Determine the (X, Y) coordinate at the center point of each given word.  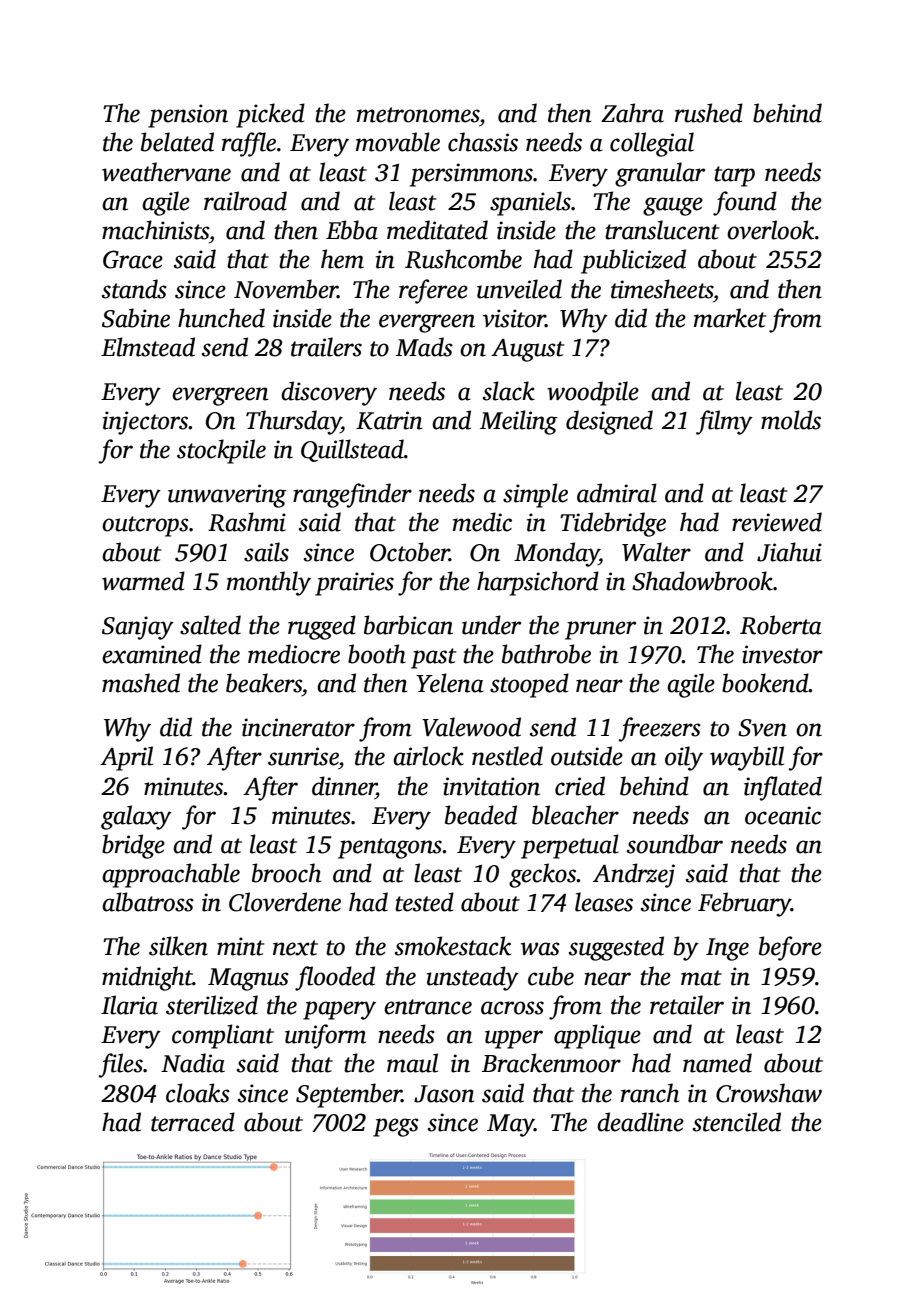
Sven (762, 728)
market (730, 318)
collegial (652, 144)
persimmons (471, 175)
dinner (344, 786)
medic (482, 522)
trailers (326, 347)
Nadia (193, 1063)
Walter (656, 552)
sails (266, 552)
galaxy (136, 817)
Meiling (519, 422)
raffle (249, 144)
